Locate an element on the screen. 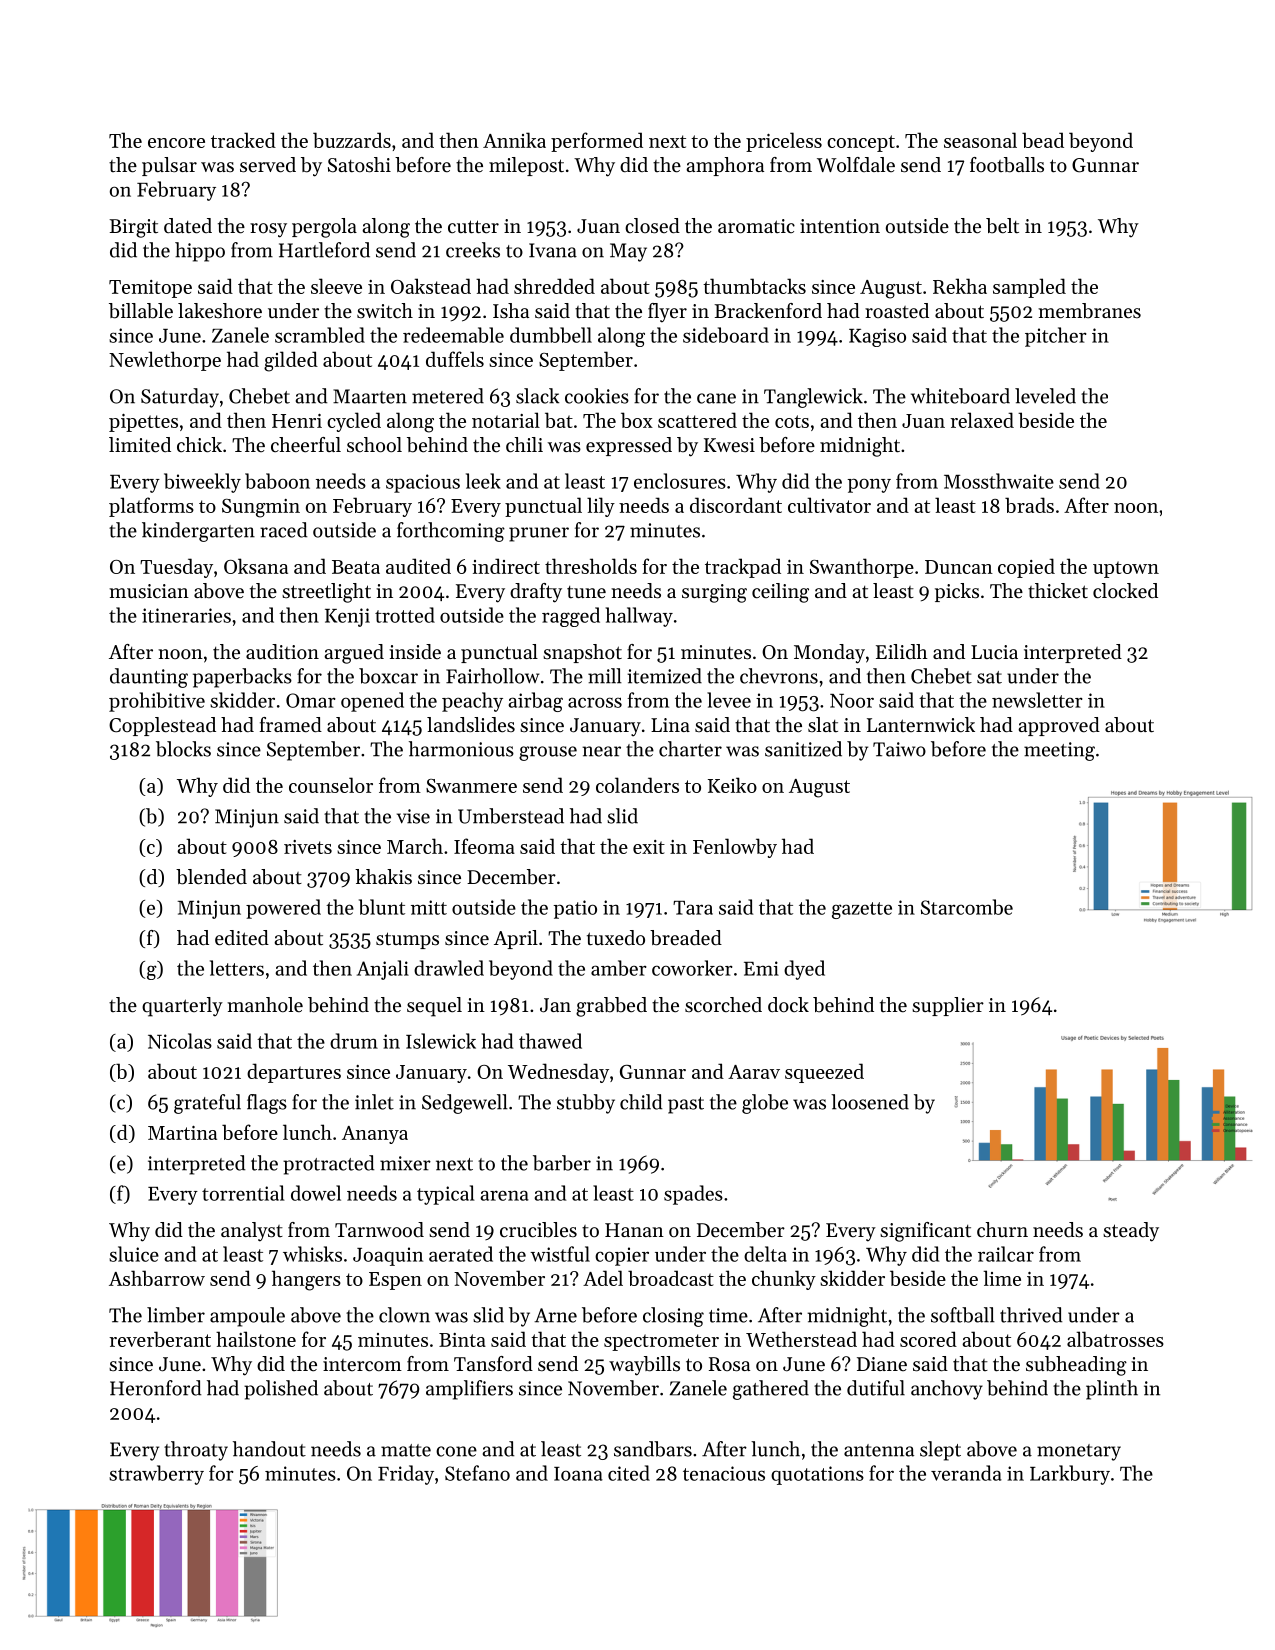 This screenshot has width=1275, height=1650. blocks is located at coordinates (183, 749).
